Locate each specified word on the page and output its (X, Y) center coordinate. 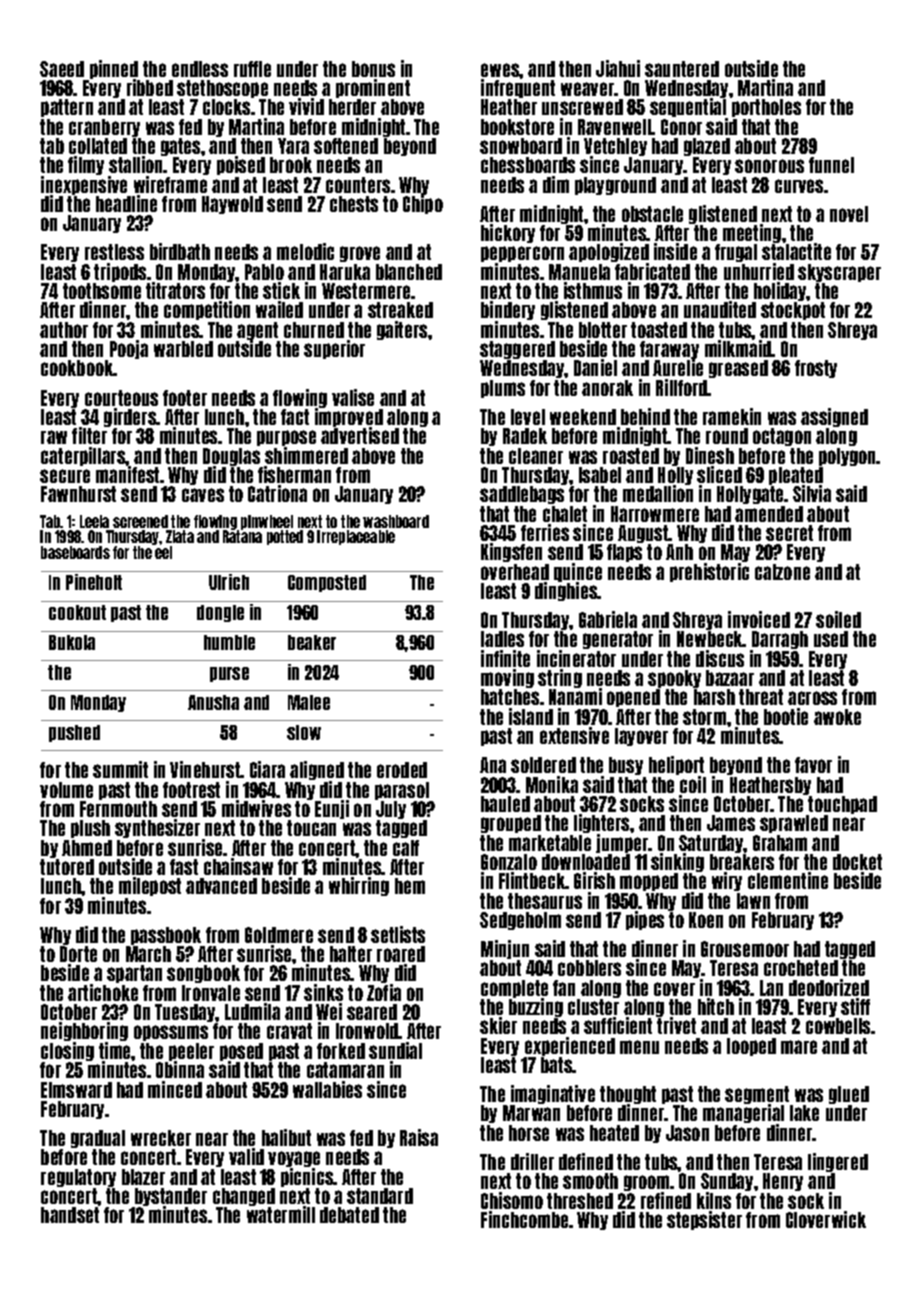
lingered (838, 1162)
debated (349, 1215)
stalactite (796, 252)
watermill (281, 1215)
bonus (373, 69)
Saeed (62, 69)
